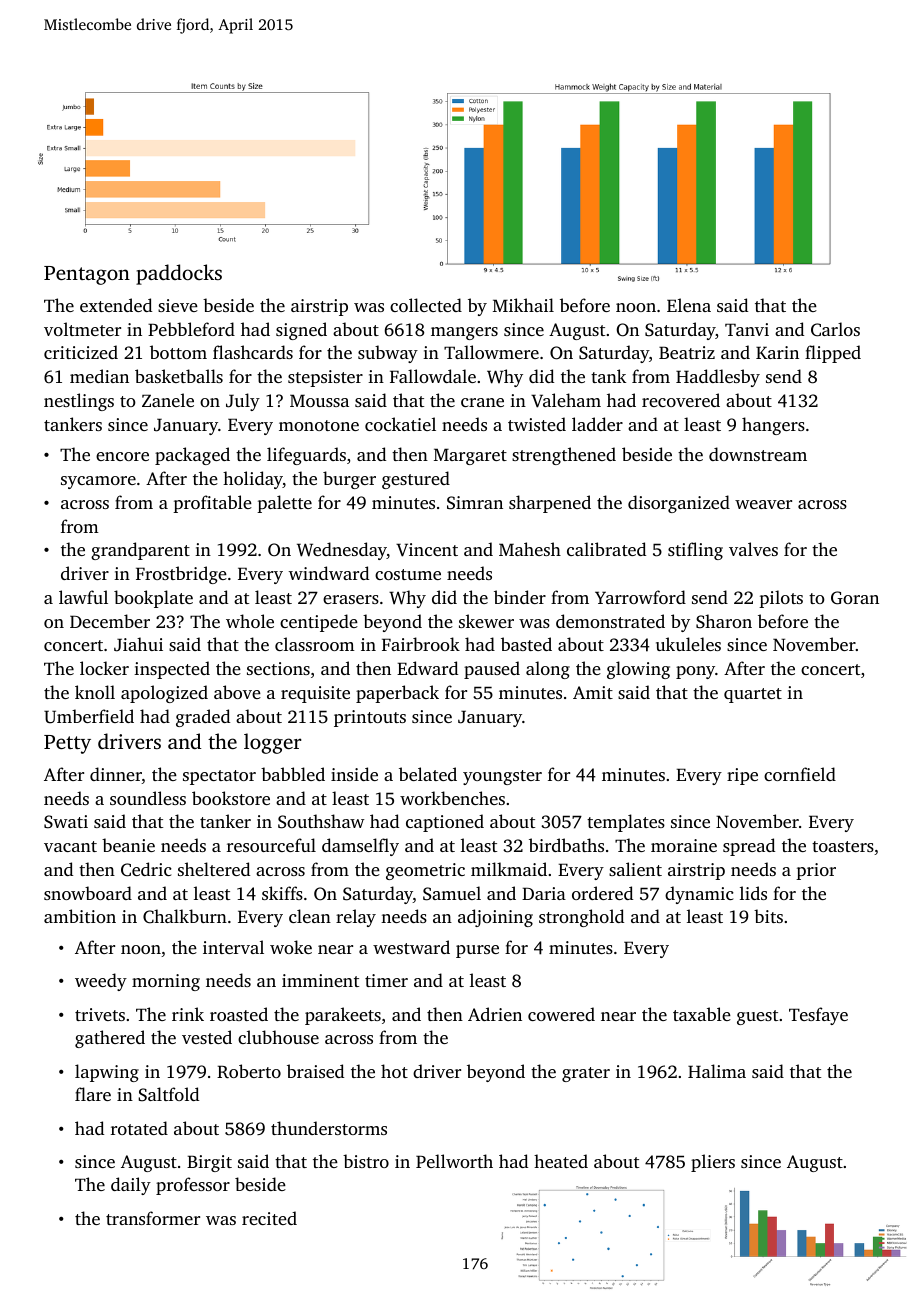 This image has width=924, height=1308. Describe the element at coordinates (800, 774) in the image. I see `cornfield` at that location.
